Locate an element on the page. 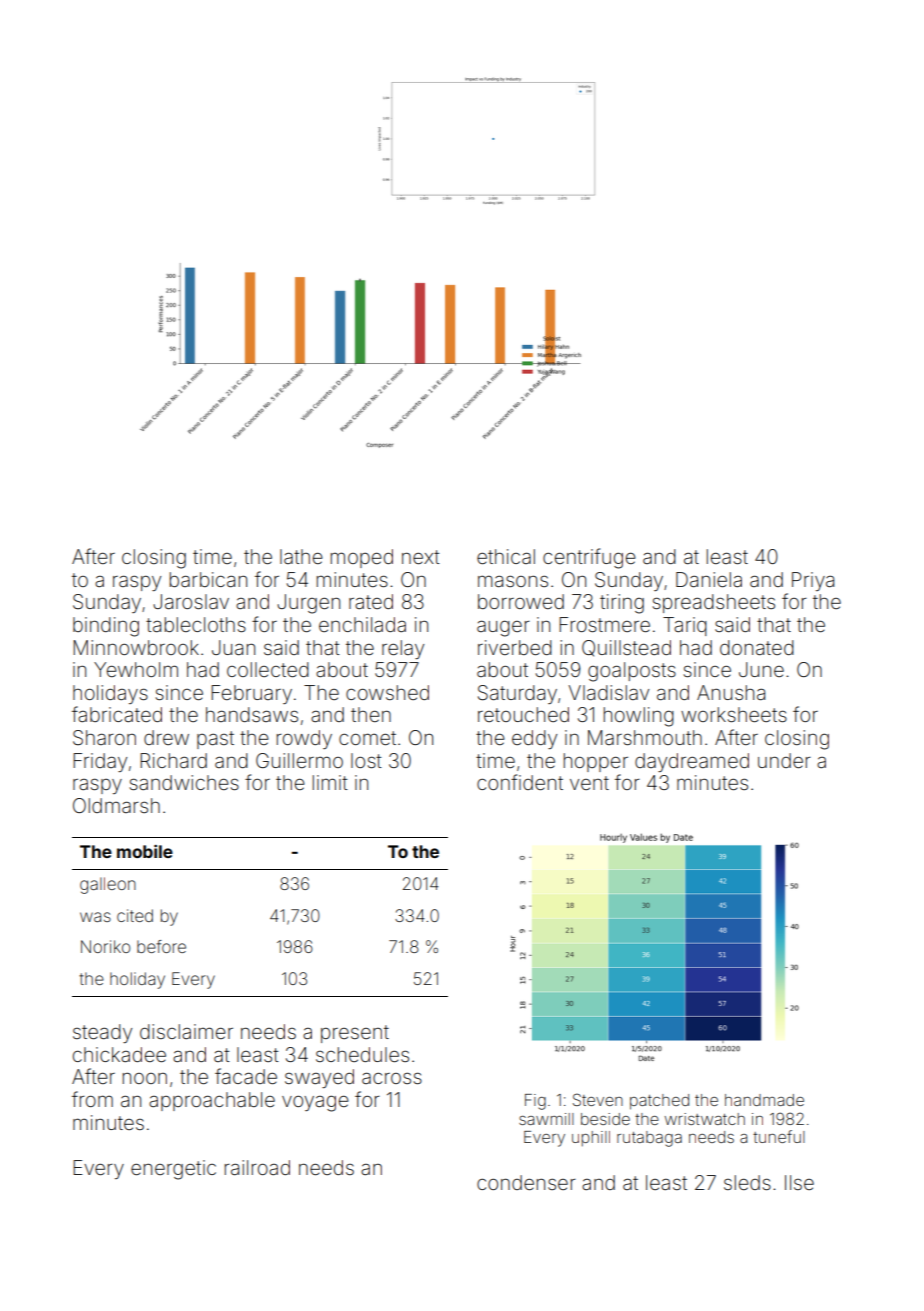 The height and width of the document is (1311, 924). daydreamed is located at coordinates (692, 762).
